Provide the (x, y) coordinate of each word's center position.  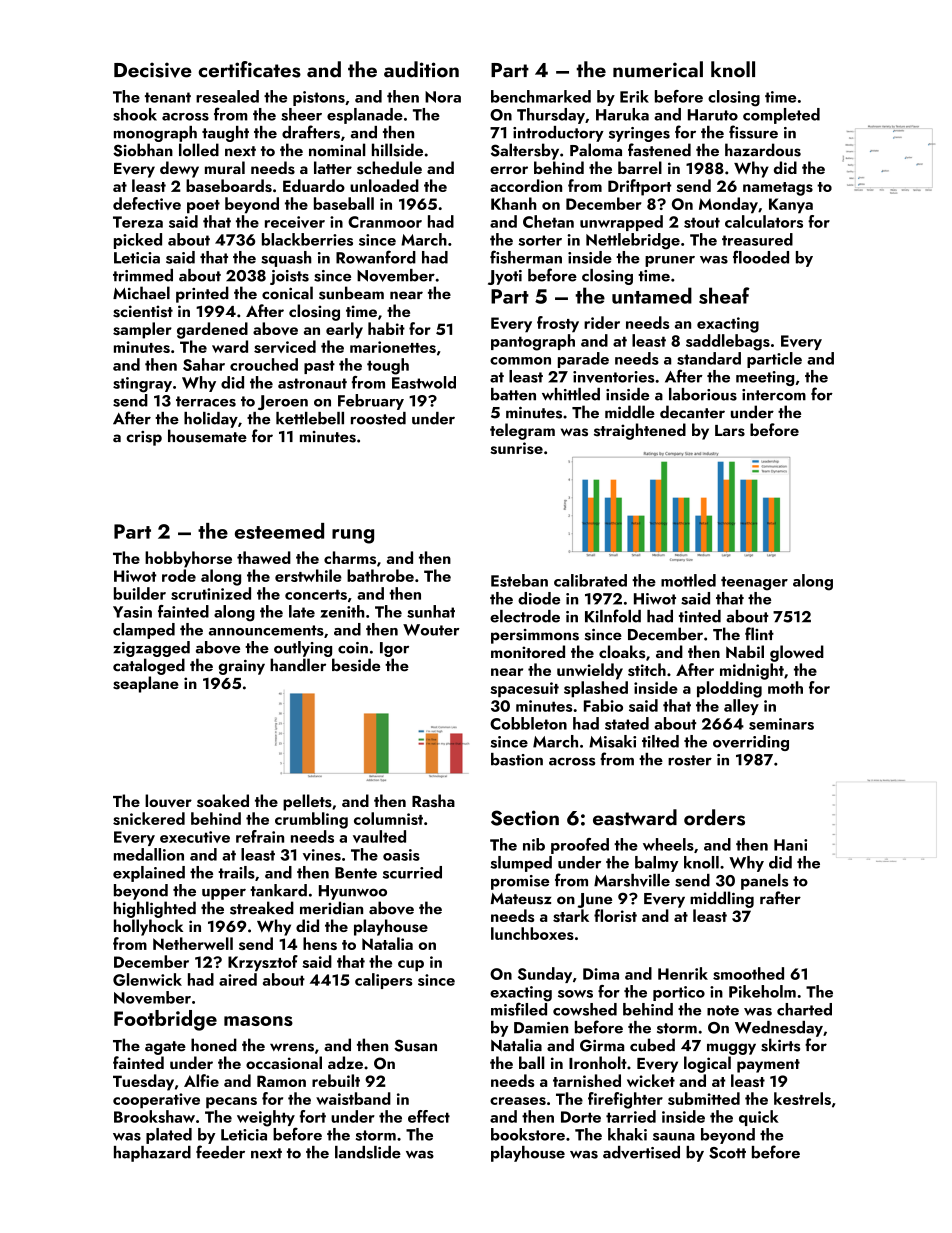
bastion (517, 759)
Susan (415, 1045)
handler (298, 665)
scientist (143, 311)
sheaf (724, 295)
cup (411, 966)
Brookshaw (154, 1116)
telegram (522, 431)
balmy (656, 864)
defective (147, 203)
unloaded (384, 185)
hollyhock (148, 927)
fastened (659, 150)
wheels (668, 844)
